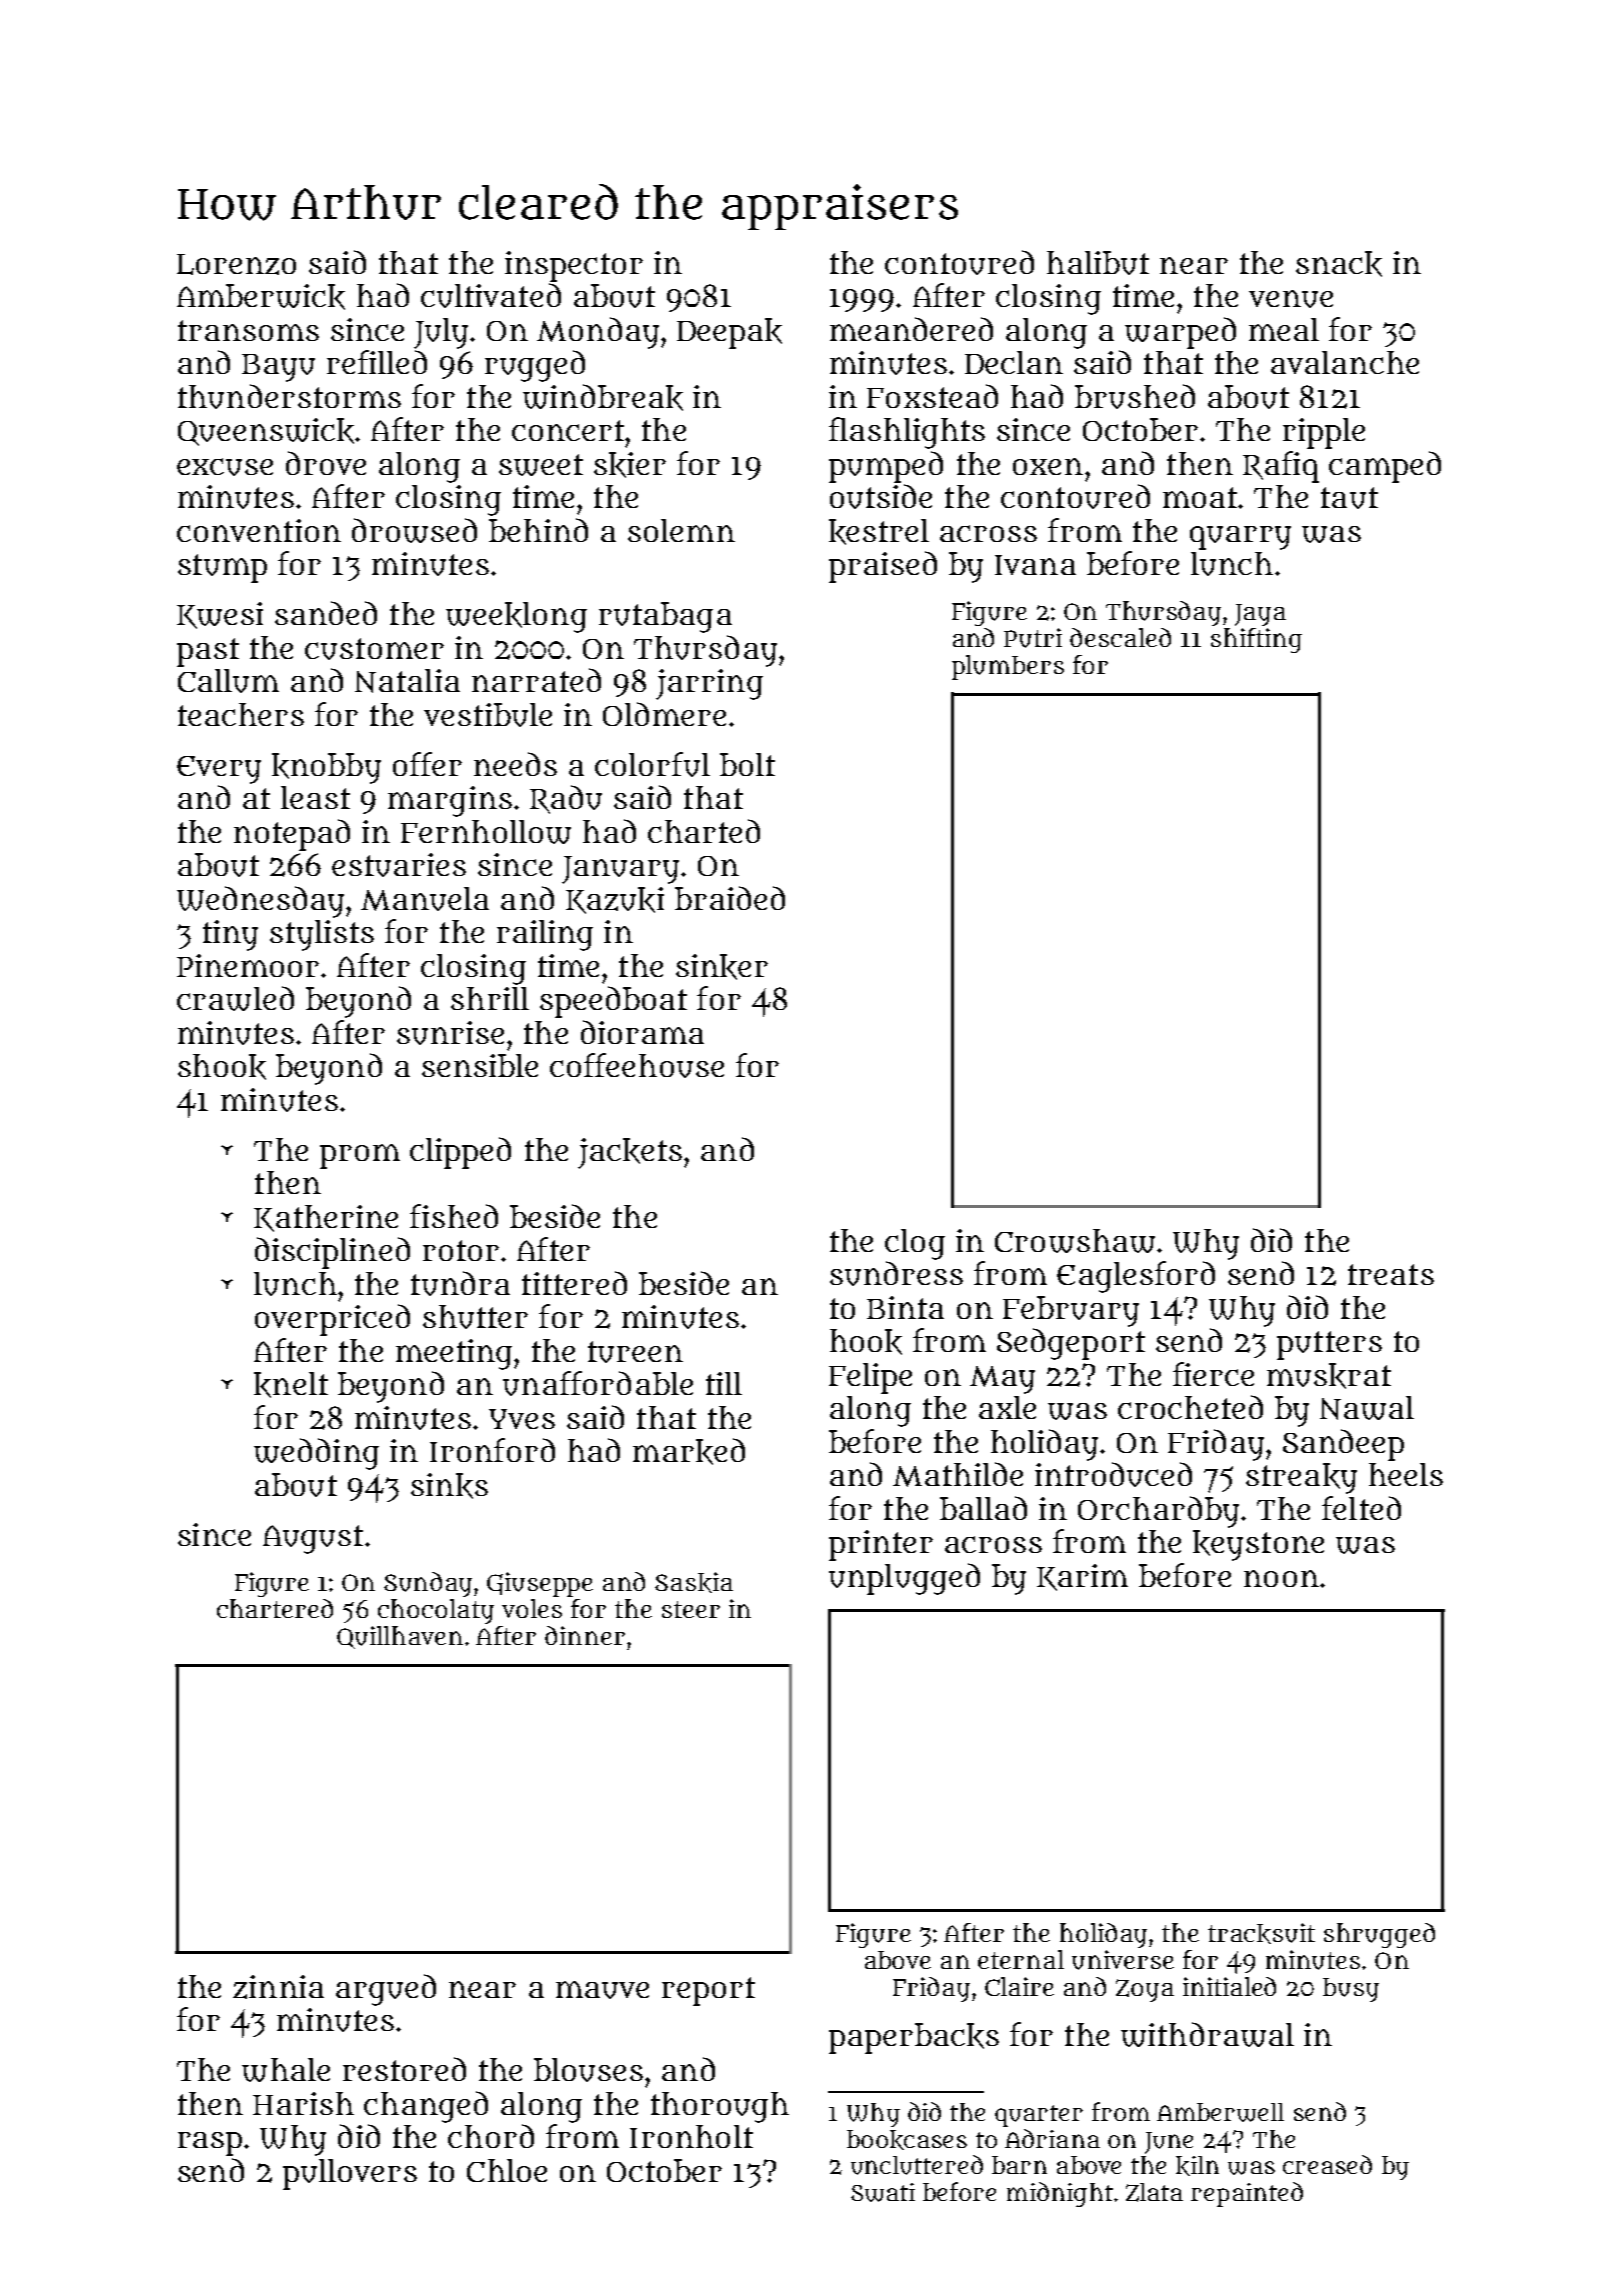 The image size is (1620, 2292). What do you see at coordinates (1098, 263) in the screenshot?
I see `halibut` at bounding box center [1098, 263].
